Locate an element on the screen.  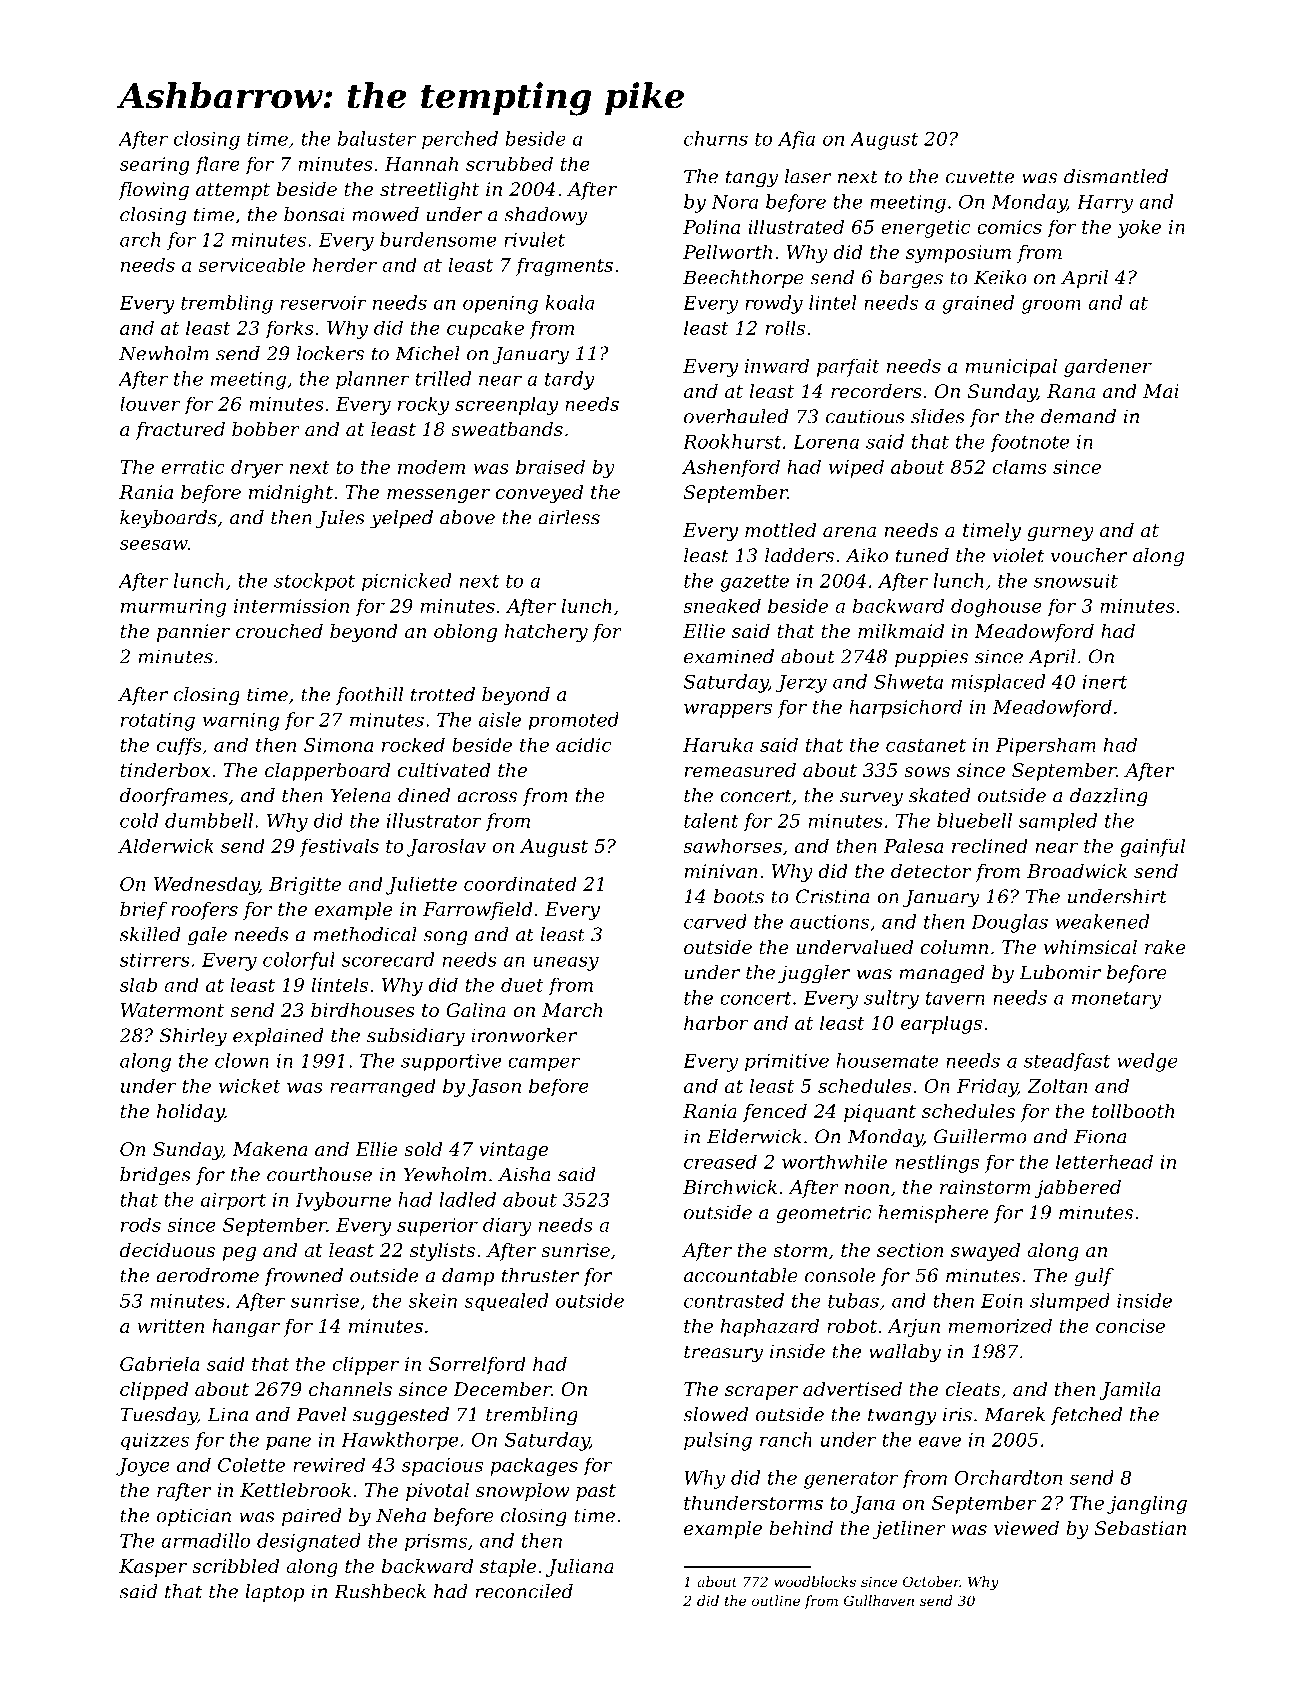
hatchery is located at coordinates (546, 633).
